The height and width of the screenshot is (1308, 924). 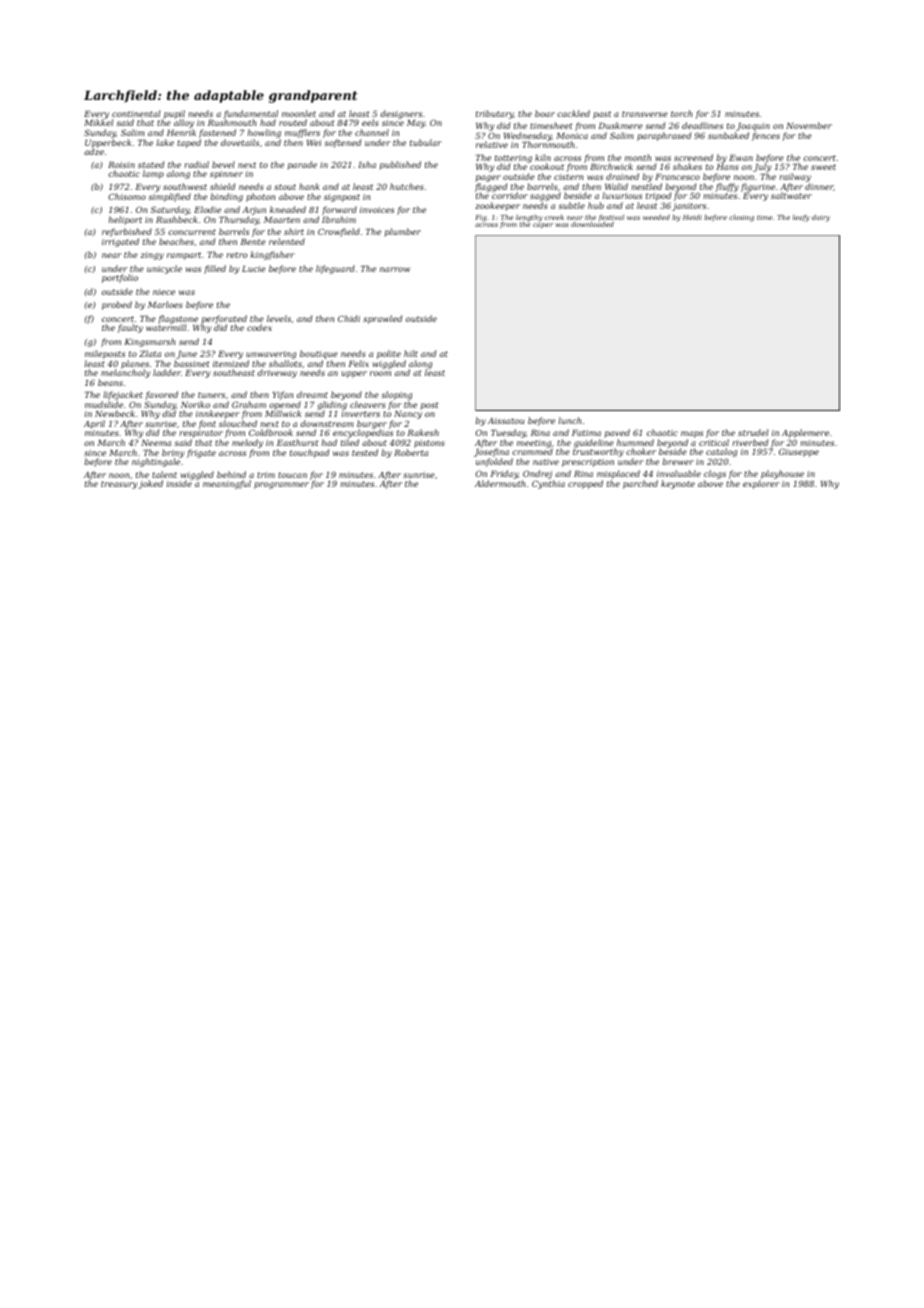 I want to click on Aldermouth, so click(x=500, y=483).
